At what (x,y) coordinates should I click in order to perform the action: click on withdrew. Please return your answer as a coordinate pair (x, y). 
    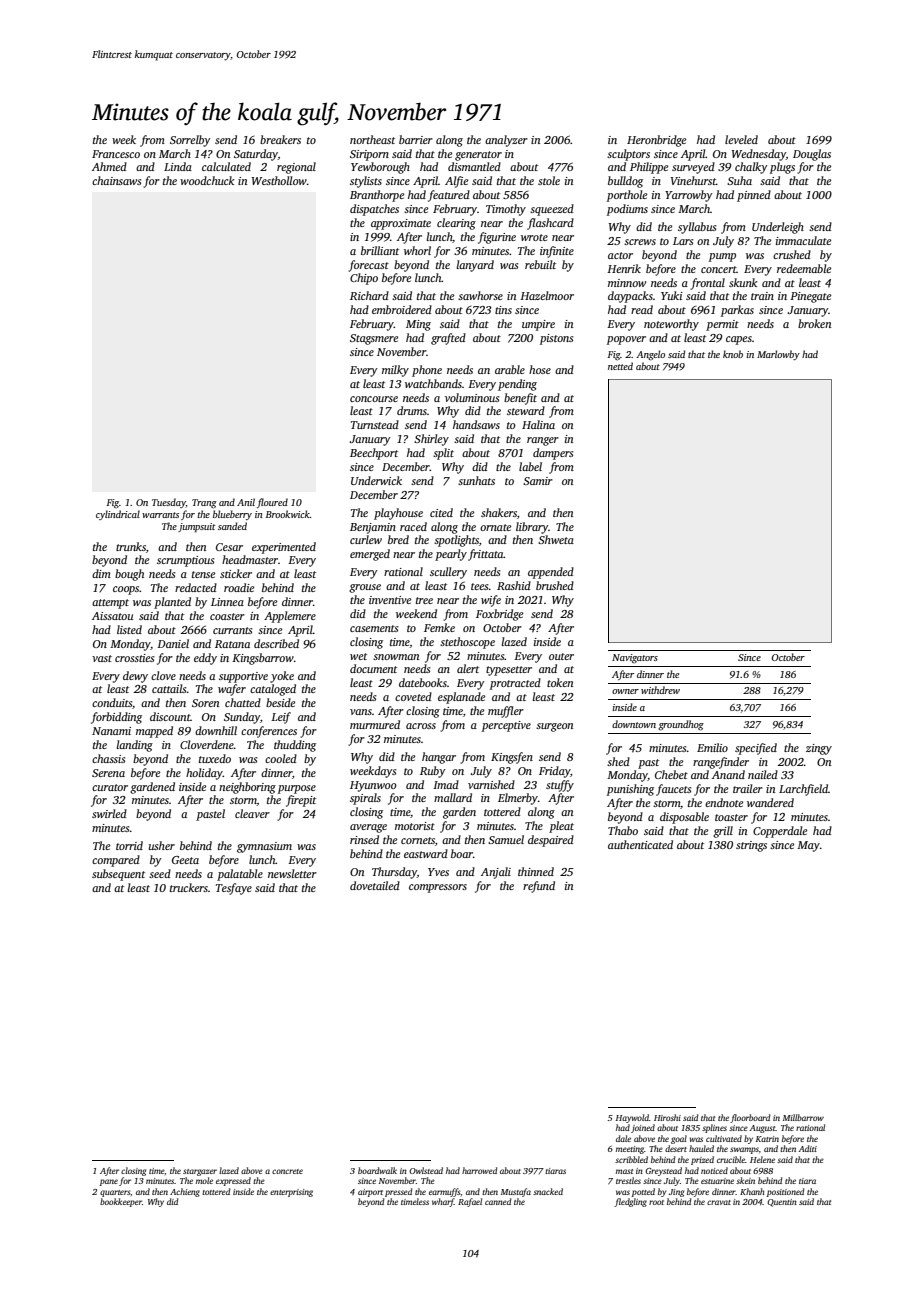
    Looking at the image, I should click on (660, 690).
